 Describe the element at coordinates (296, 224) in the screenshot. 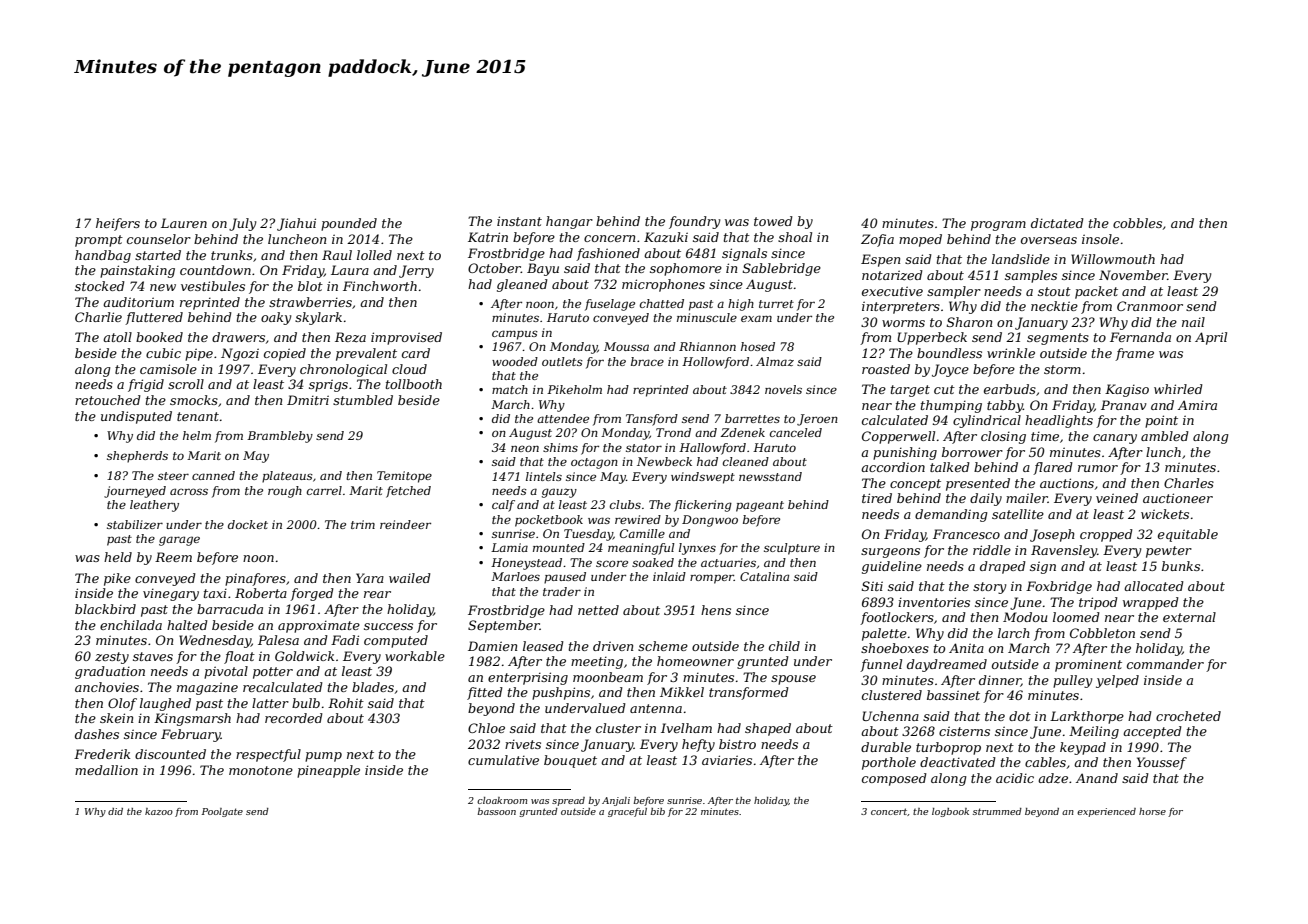

I see `Jiahui` at that location.
